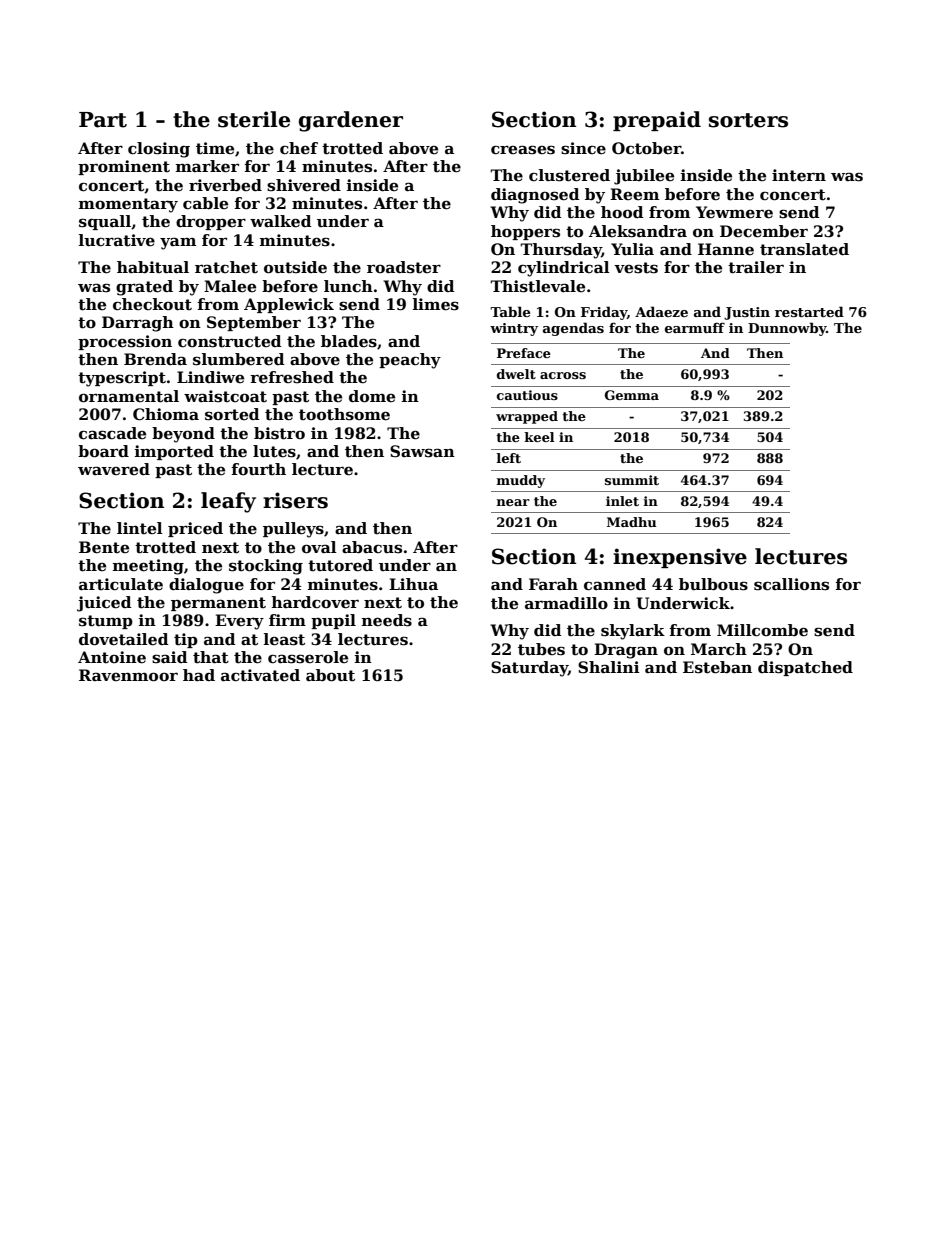  Describe the element at coordinates (632, 522) in the screenshot. I see `Madhu` at that location.
